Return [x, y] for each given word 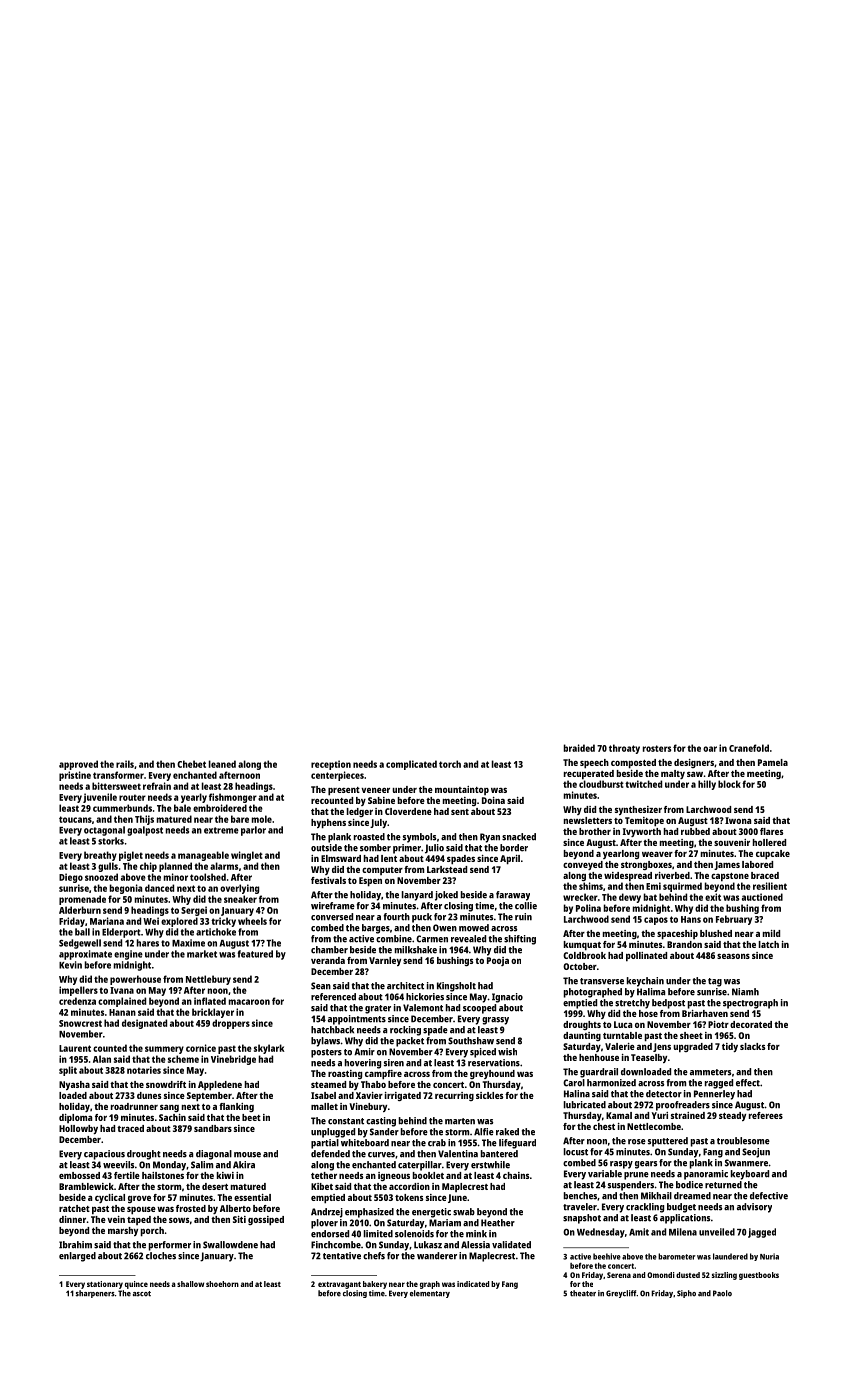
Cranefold [749, 748]
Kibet [322, 1186]
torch [450, 764]
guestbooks [759, 1276]
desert [215, 1186]
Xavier [369, 1095]
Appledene [220, 1086]
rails [125, 764]
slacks [752, 1046]
